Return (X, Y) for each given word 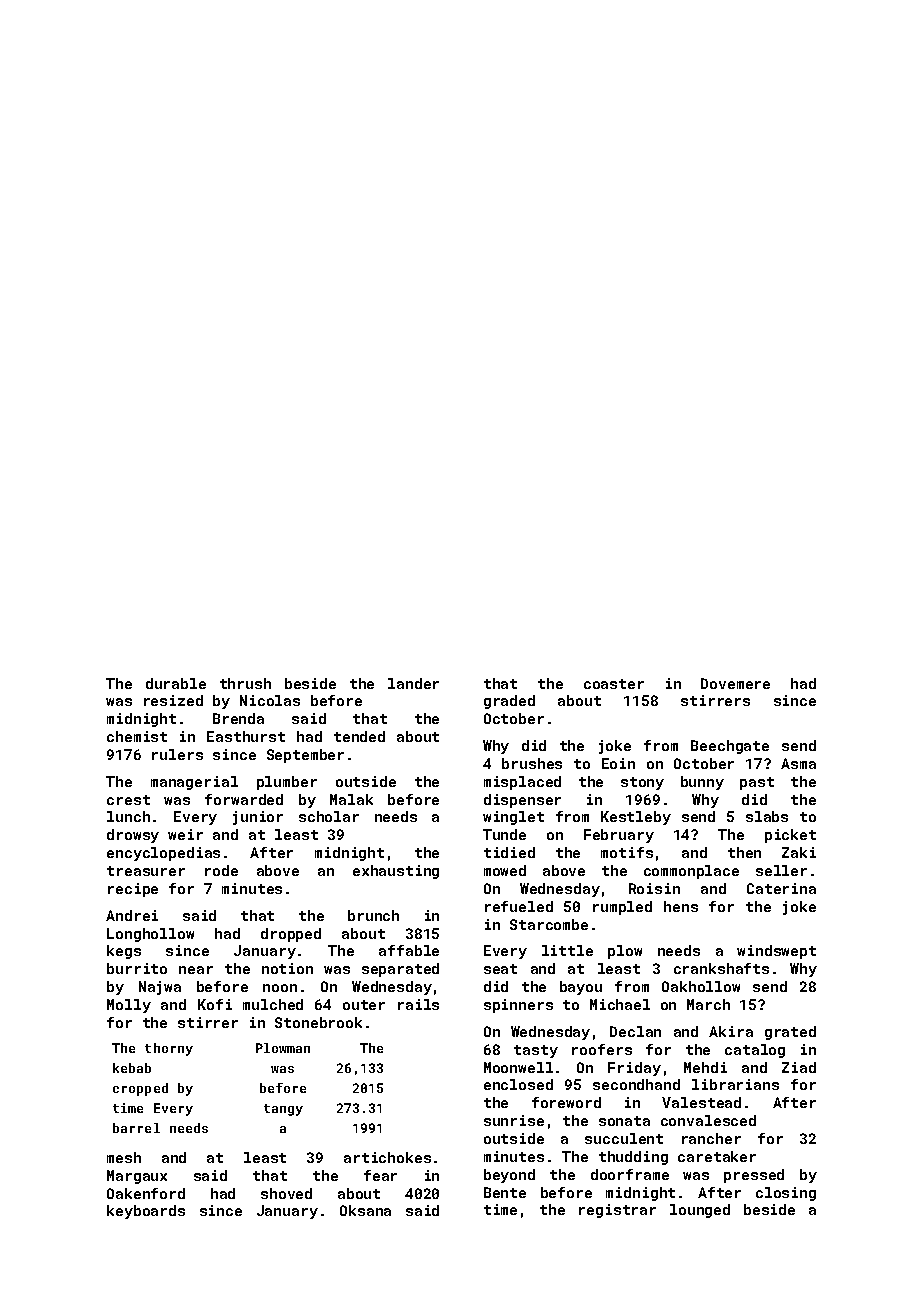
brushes (532, 763)
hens (681, 906)
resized (173, 700)
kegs (124, 952)
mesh (124, 1157)
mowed (505, 870)
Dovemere (735, 683)
